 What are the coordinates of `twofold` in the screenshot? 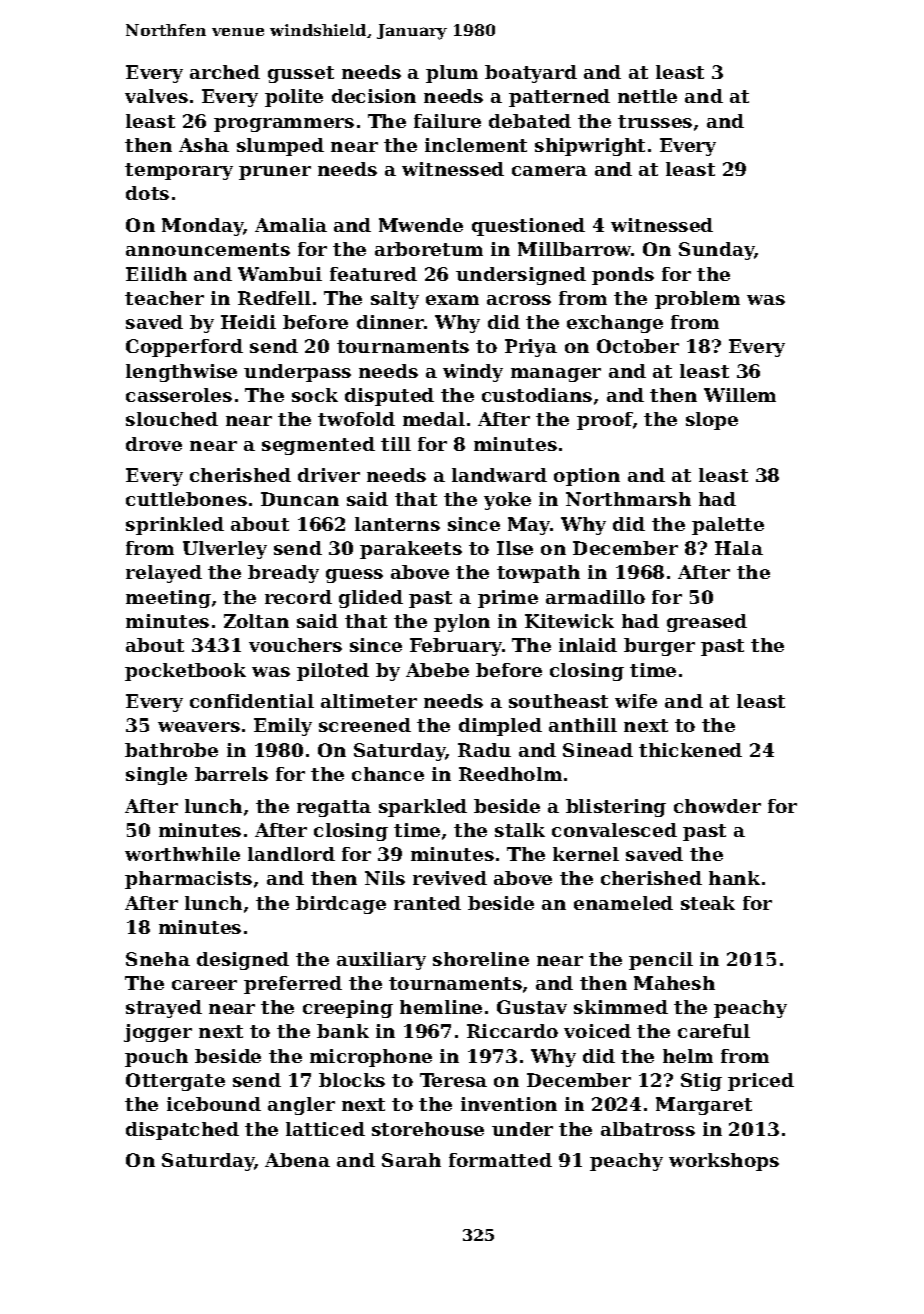 It's located at (356, 419).
